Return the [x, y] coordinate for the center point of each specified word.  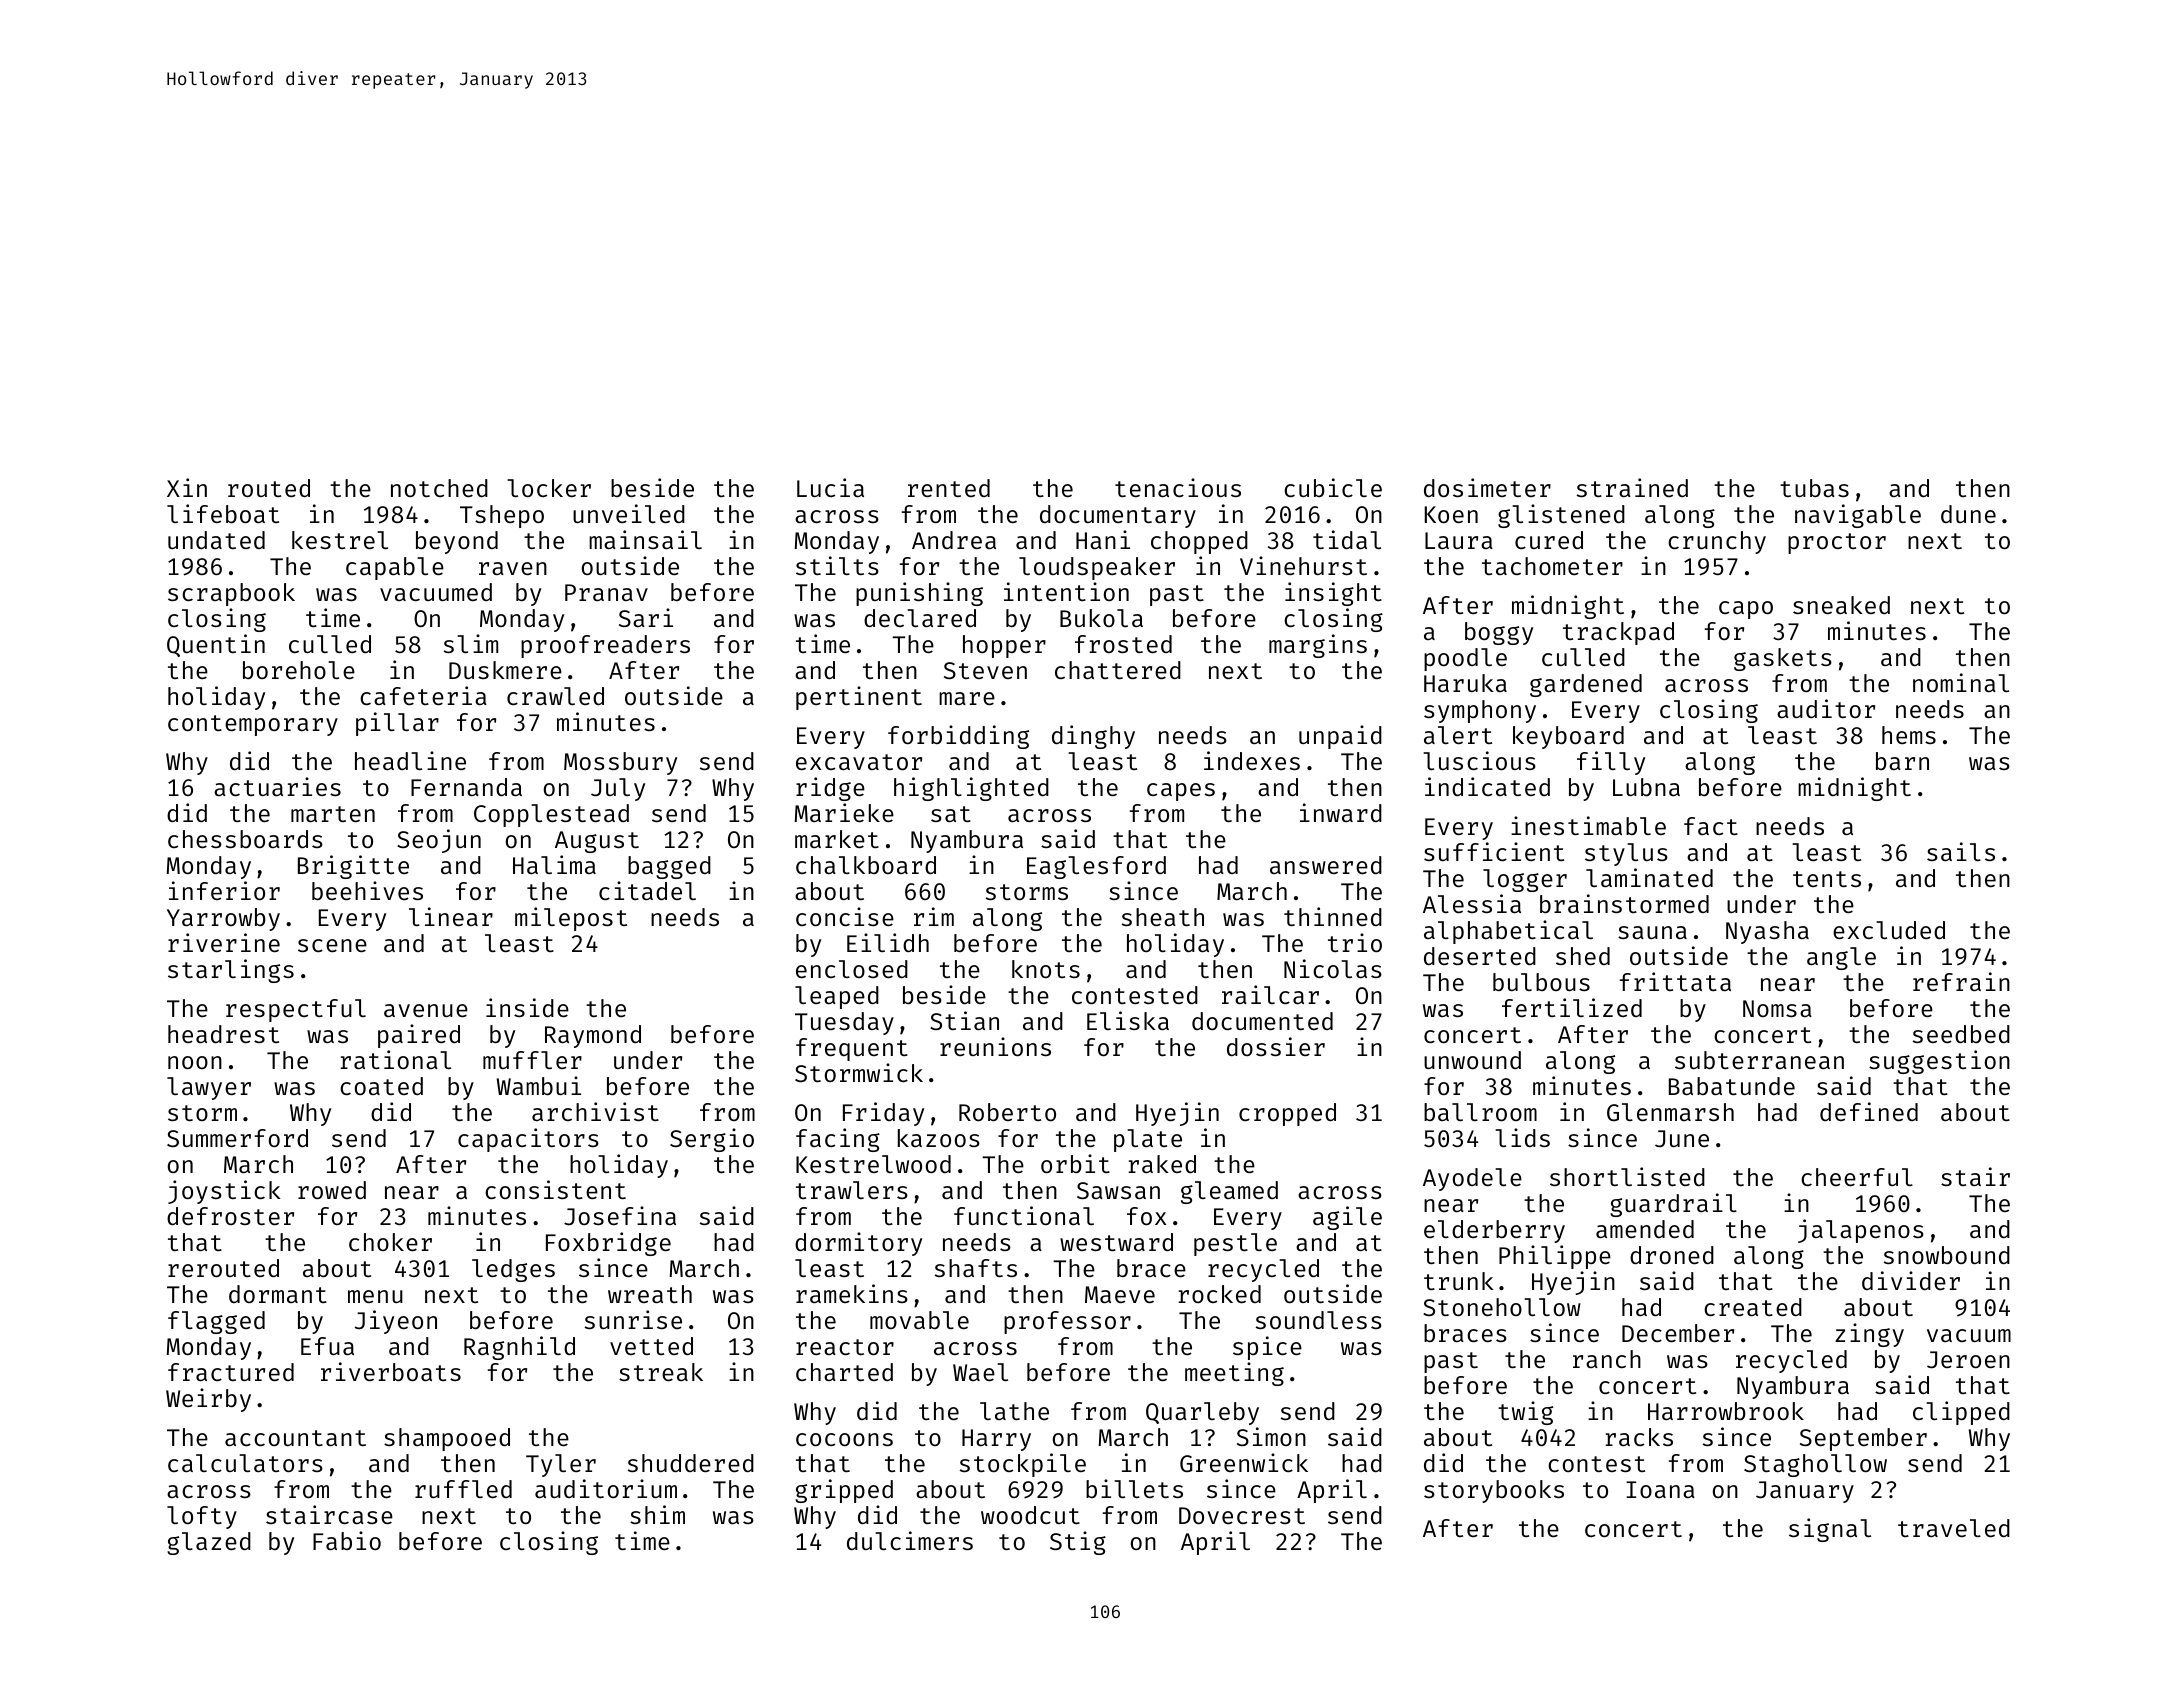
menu [375, 1296]
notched [439, 488]
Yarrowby [223, 919]
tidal [1347, 539]
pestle [1235, 1244]
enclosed [852, 969]
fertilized [1572, 1007]
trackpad [1618, 633]
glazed [209, 1543]
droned [1672, 1255]
